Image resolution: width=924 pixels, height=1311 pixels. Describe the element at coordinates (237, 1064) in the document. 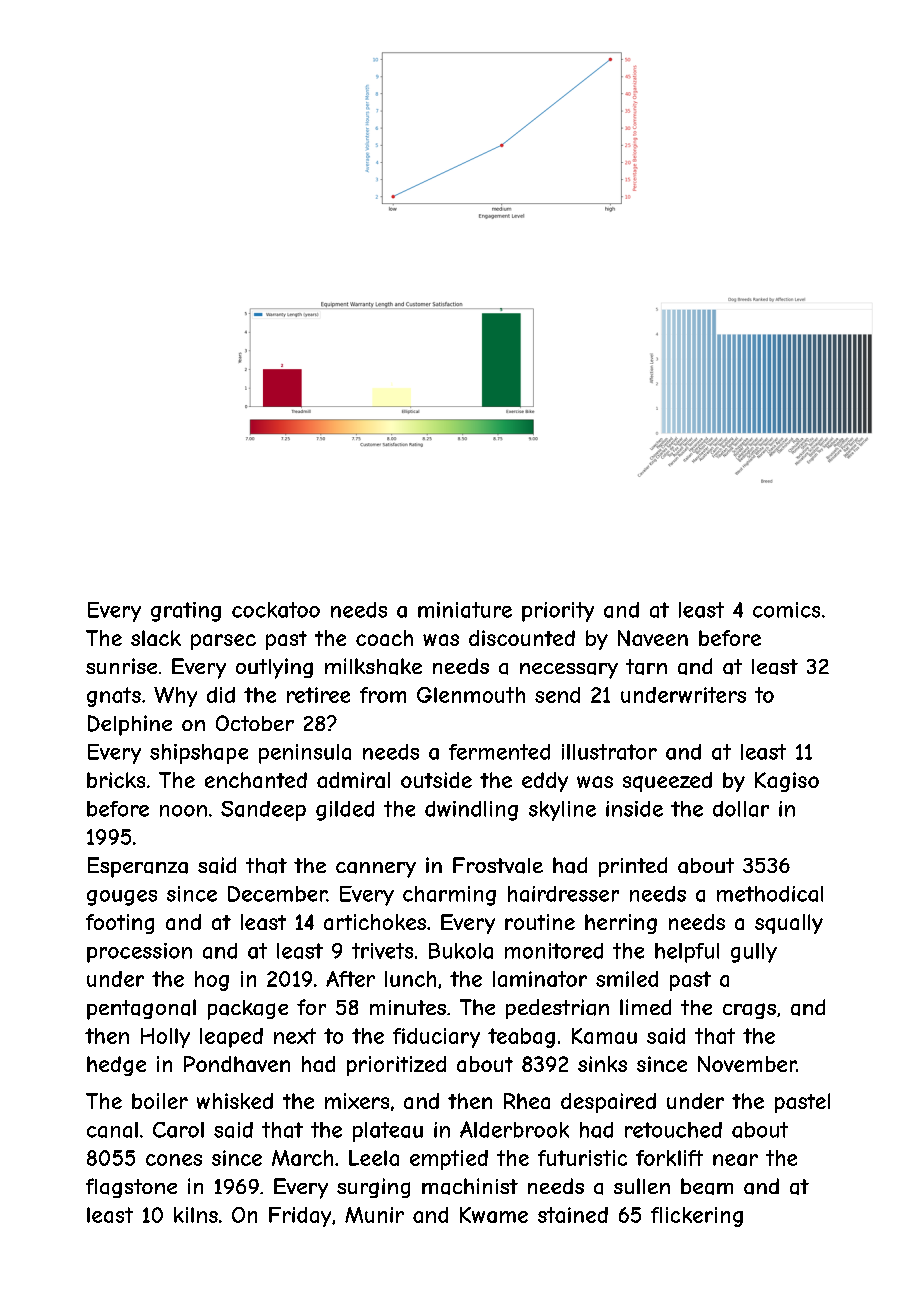

I see `Pondhaven` at that location.
